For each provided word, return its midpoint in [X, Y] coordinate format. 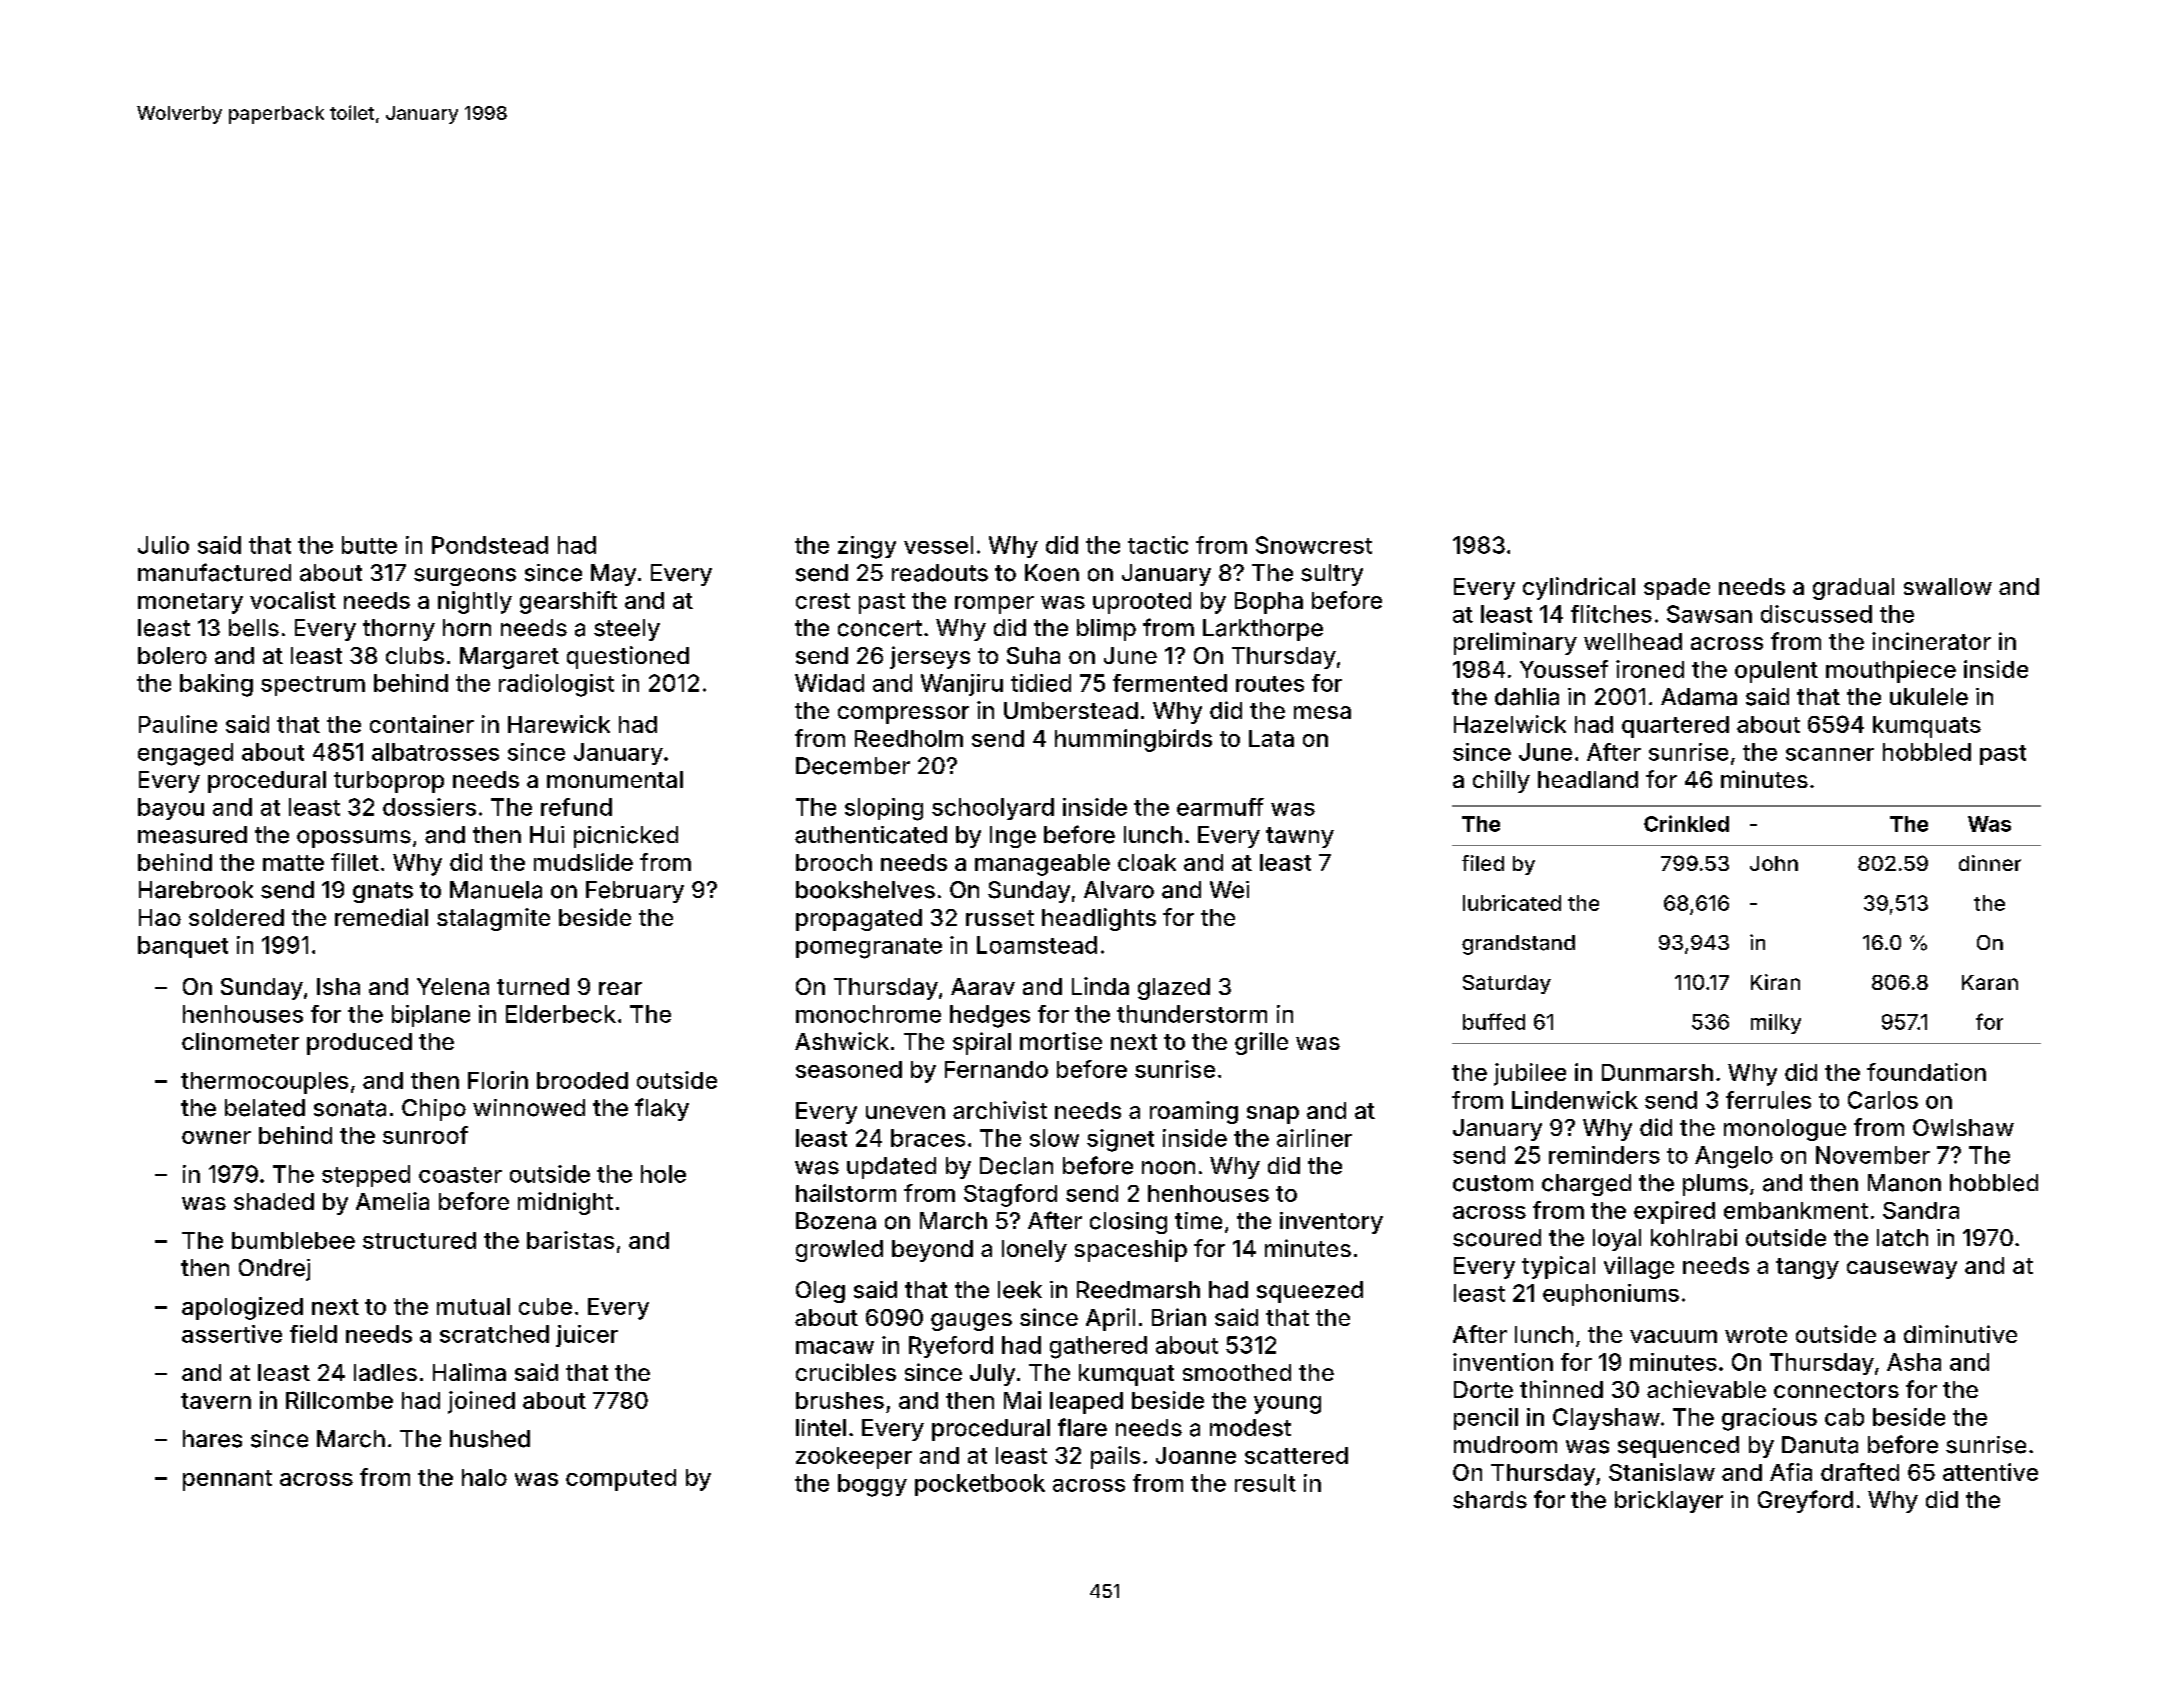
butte [369, 545]
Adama [1699, 697]
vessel [938, 545]
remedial [381, 917]
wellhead [1633, 641]
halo [484, 1477]
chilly [1501, 781]
